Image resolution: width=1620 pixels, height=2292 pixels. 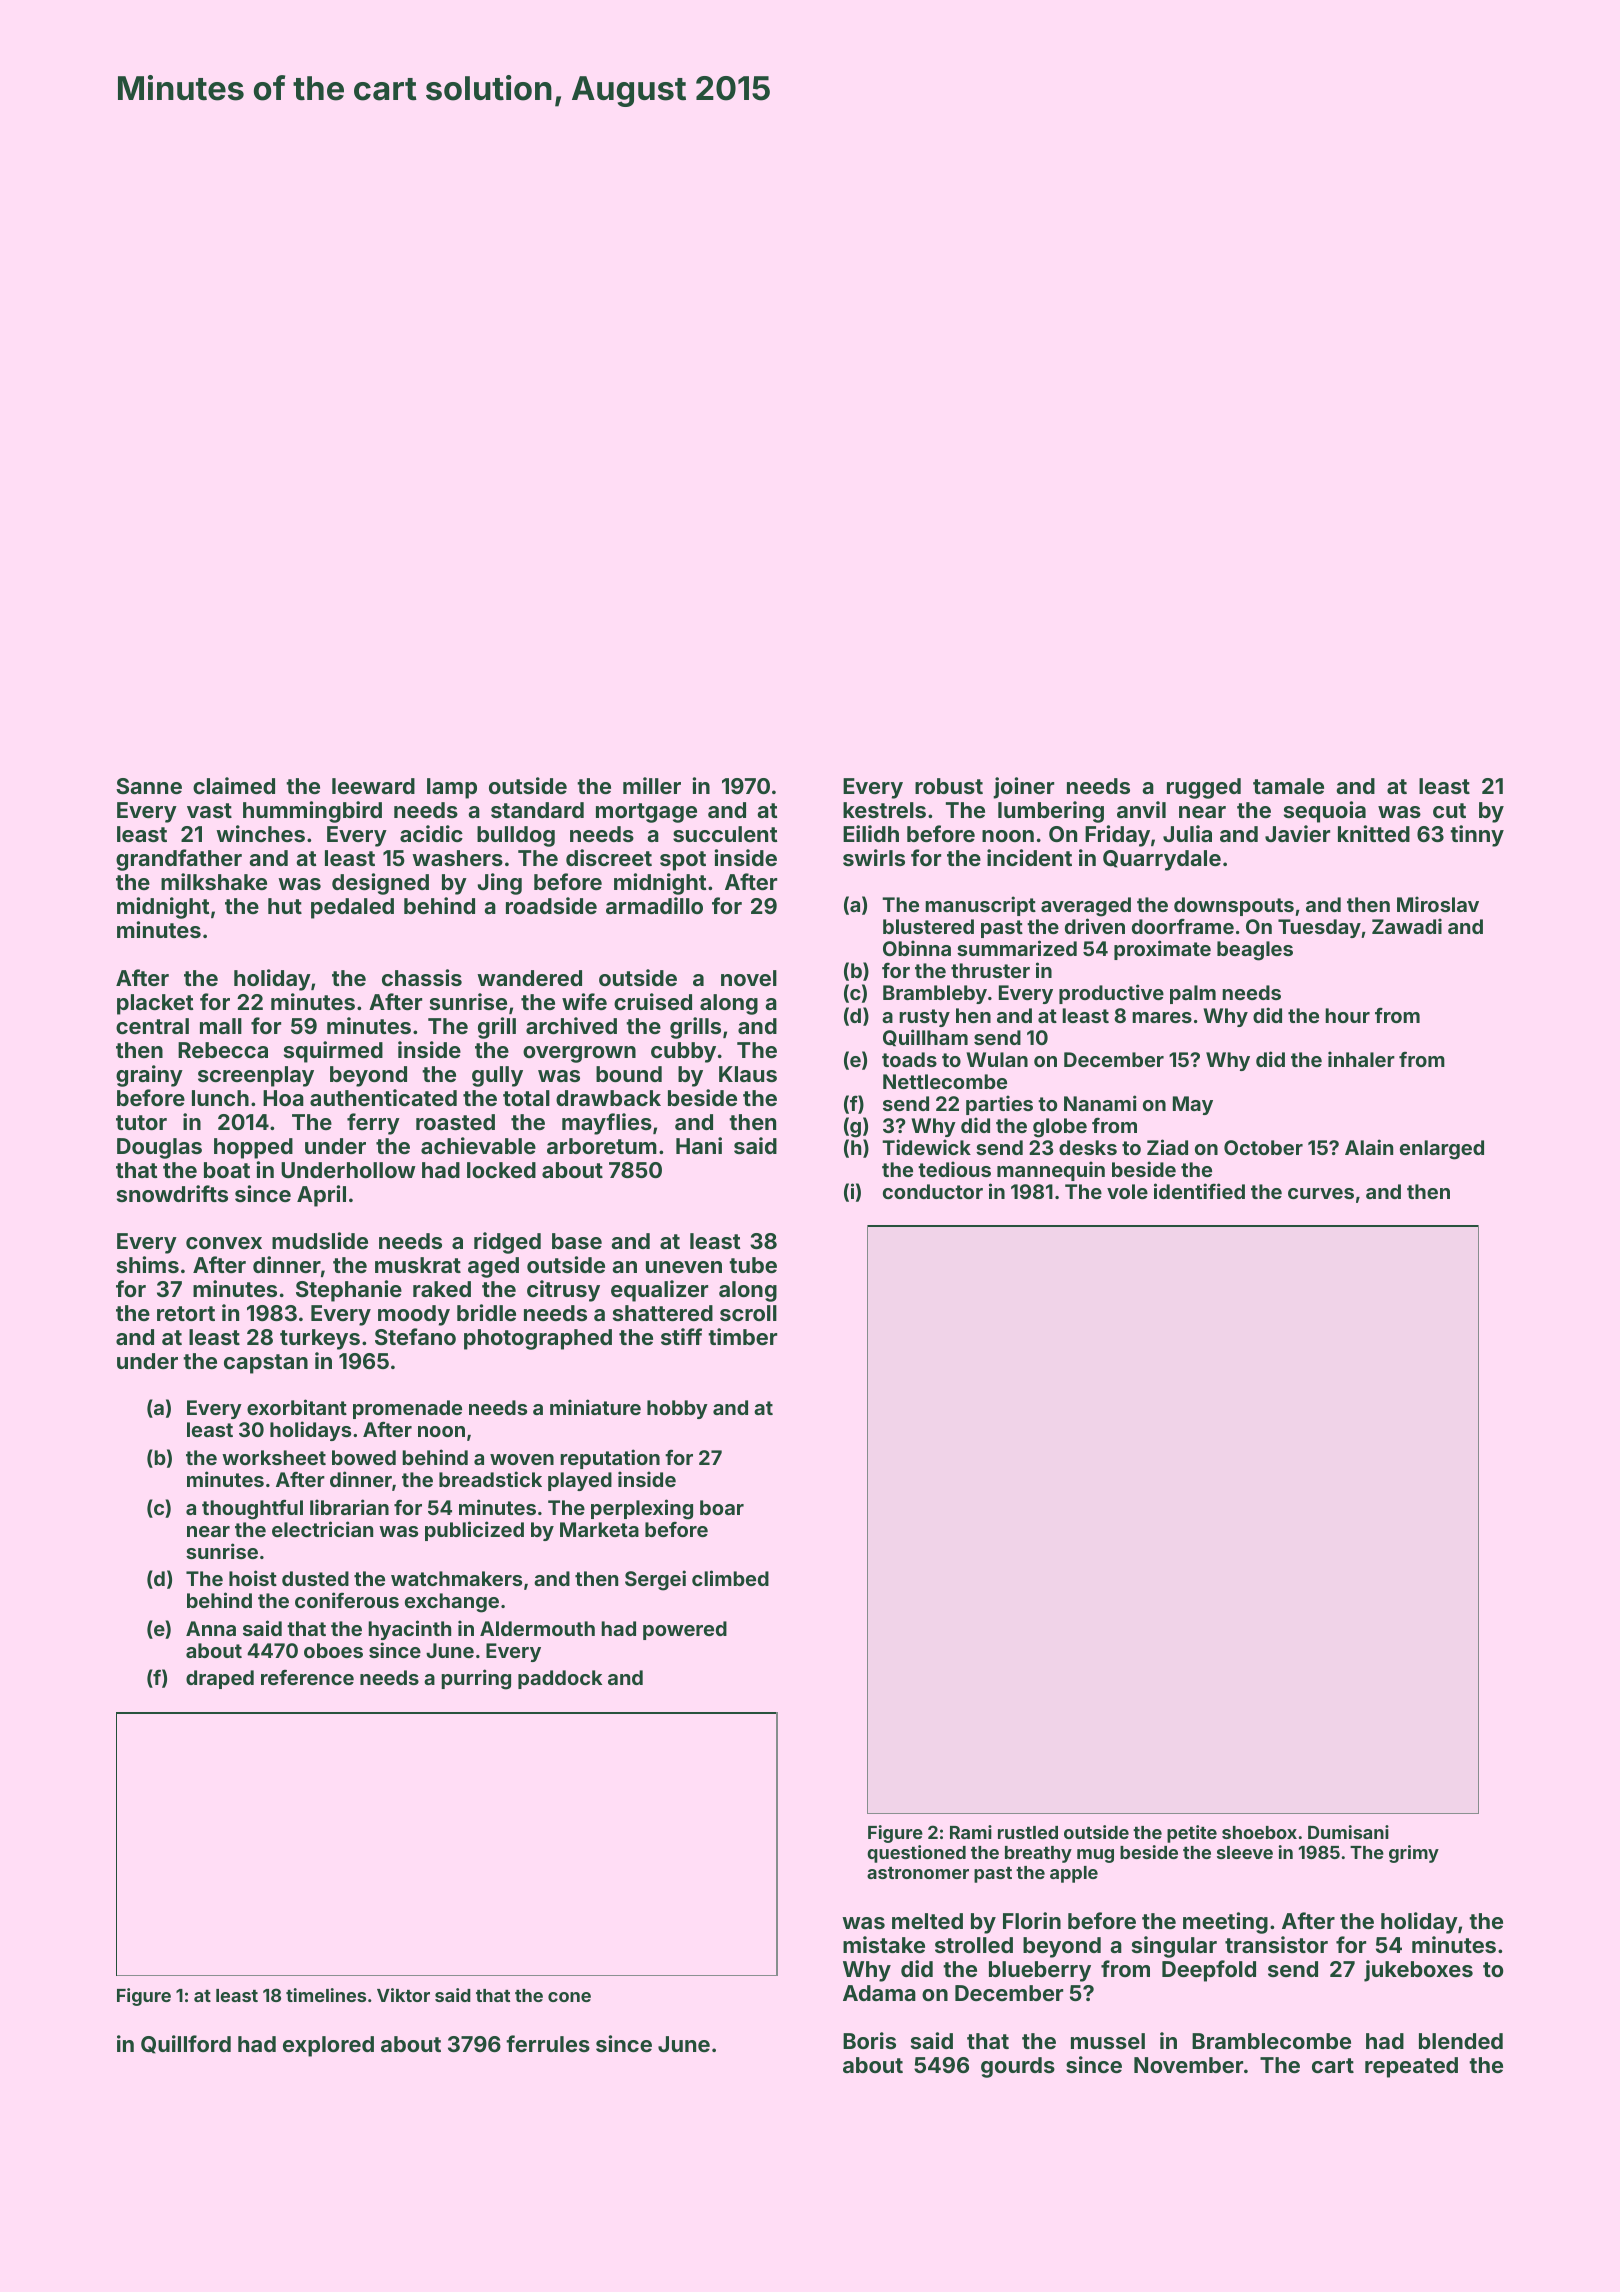 I want to click on Dumisani, so click(x=1348, y=1832).
